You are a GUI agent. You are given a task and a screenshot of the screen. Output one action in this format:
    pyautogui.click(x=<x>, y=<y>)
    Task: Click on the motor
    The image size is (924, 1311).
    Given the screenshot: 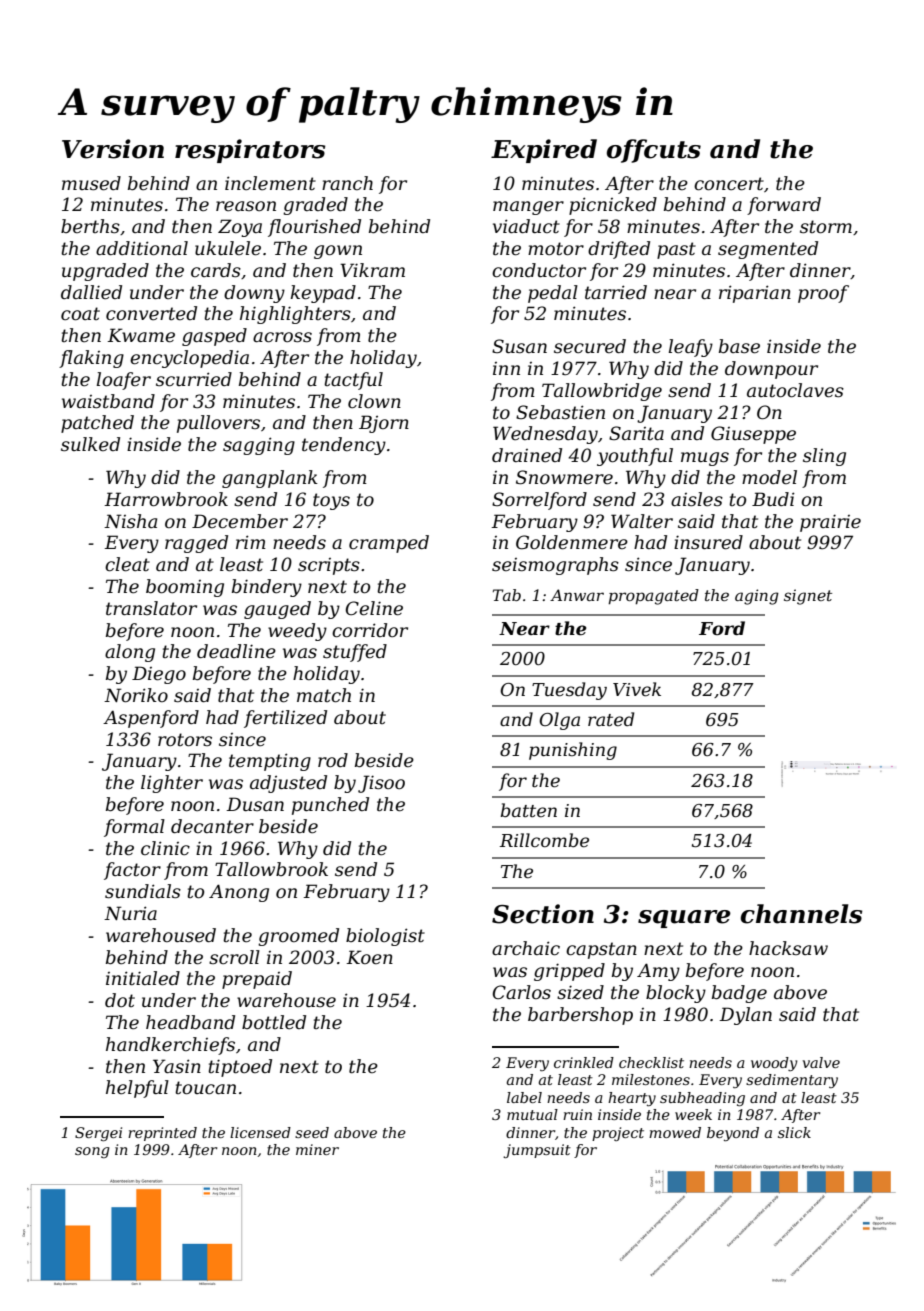 What is the action you would take?
    pyautogui.click(x=556, y=249)
